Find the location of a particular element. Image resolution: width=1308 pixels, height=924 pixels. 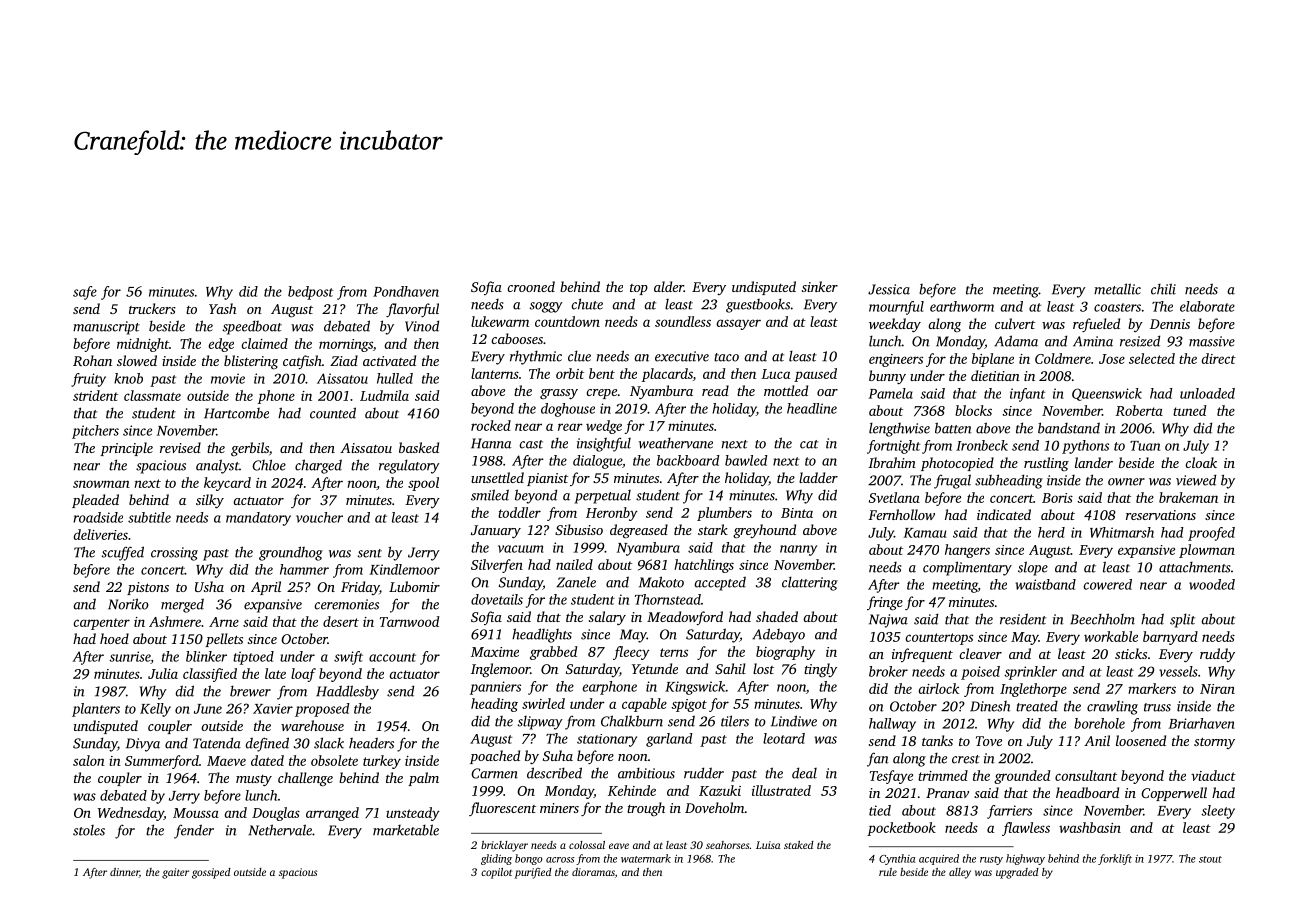

panniers is located at coordinates (495, 688).
